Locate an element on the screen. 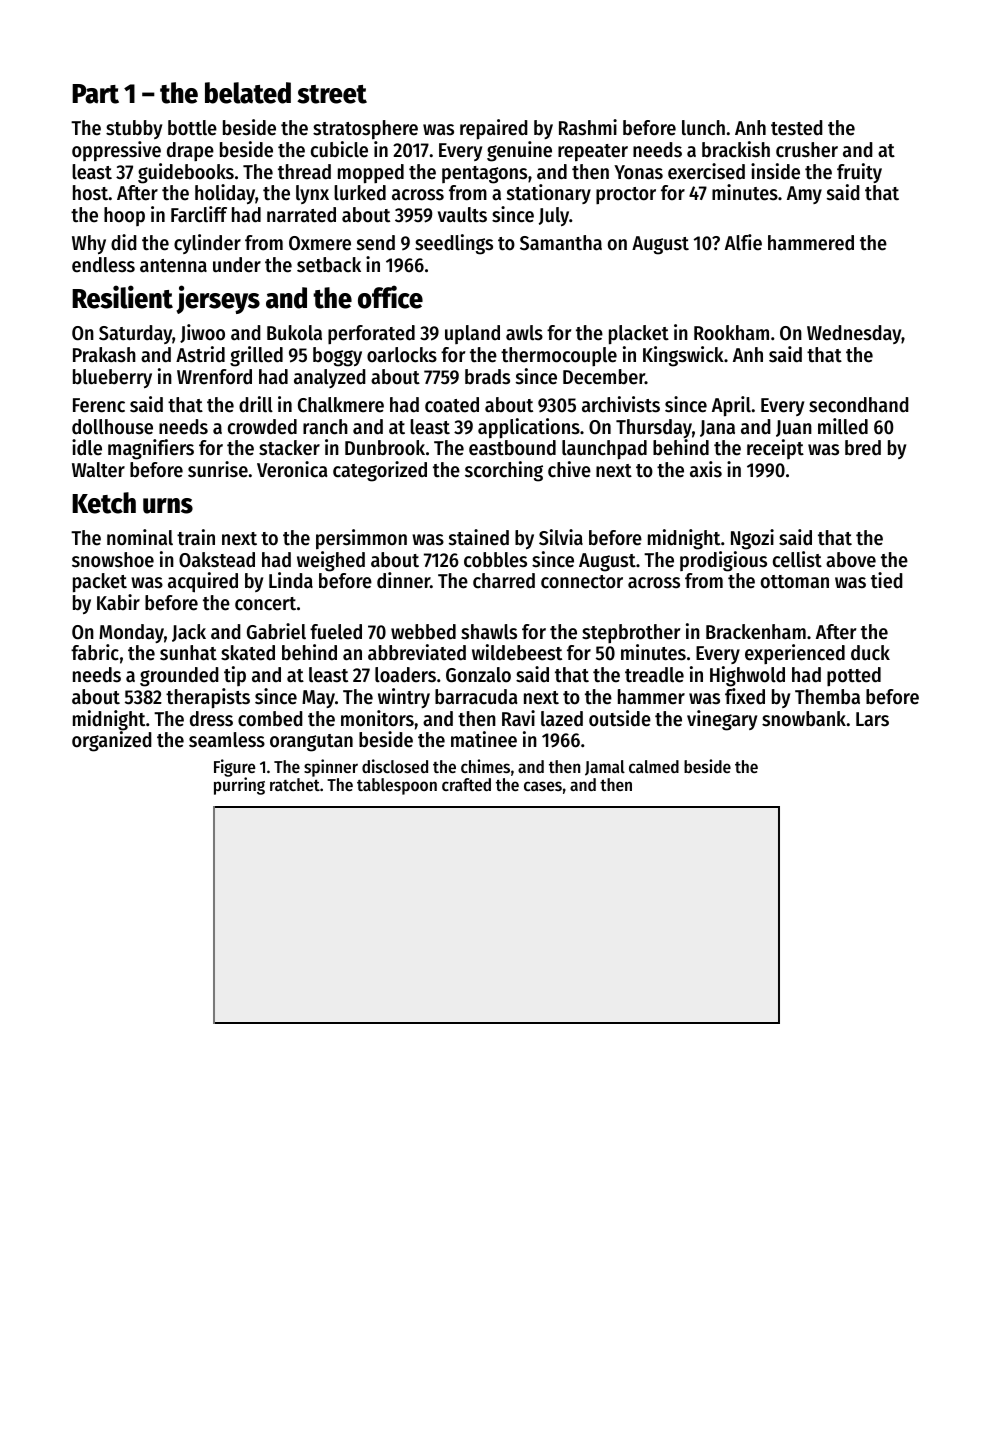  calmed is located at coordinates (654, 766).
